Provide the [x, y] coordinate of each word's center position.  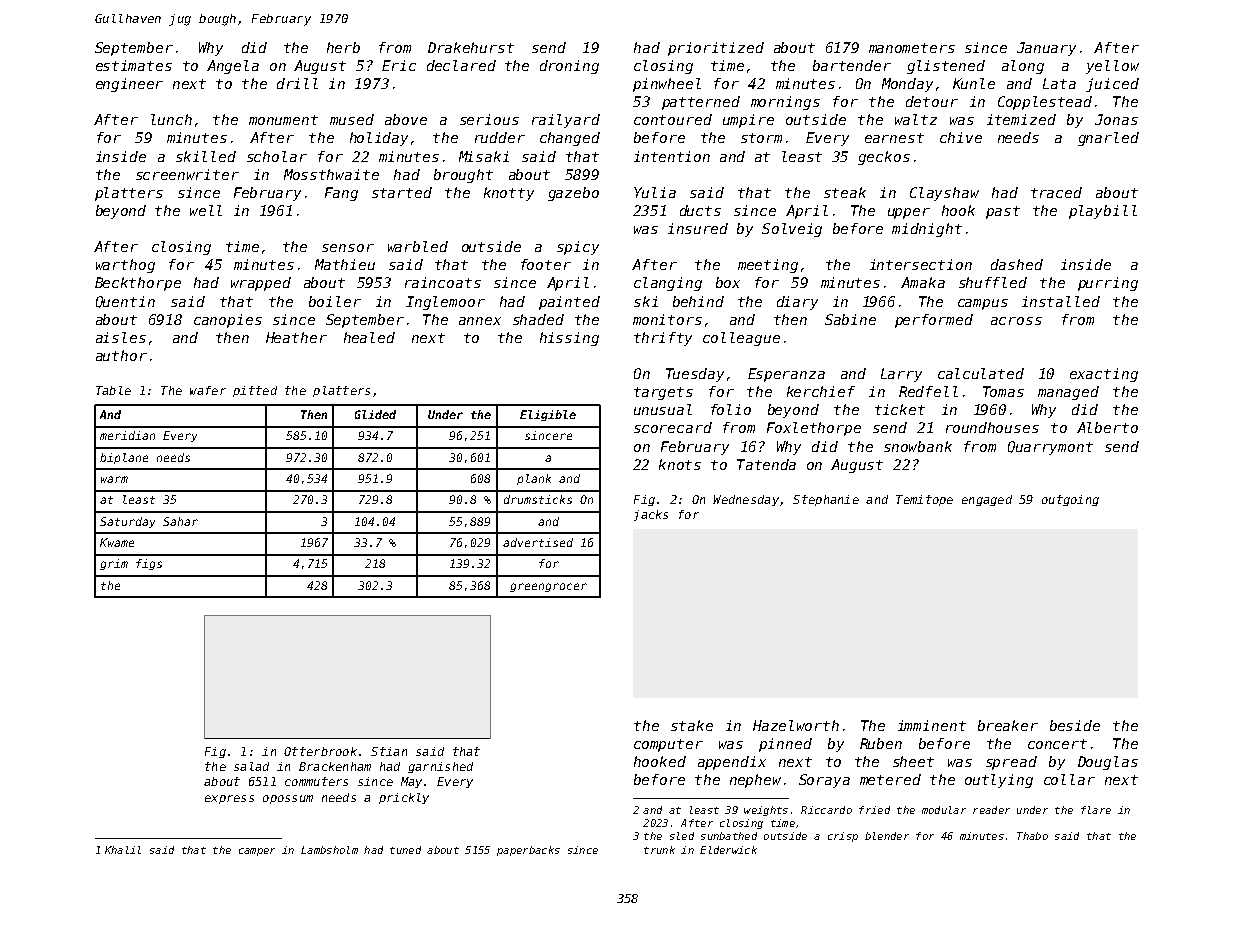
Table [113, 390]
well [206, 210]
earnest [894, 138]
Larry [901, 375]
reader [991, 810]
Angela [233, 67]
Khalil [123, 850]
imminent [932, 725]
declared [461, 65]
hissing [569, 339]
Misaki [484, 156]
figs [149, 564]
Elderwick [728, 850]
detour [932, 101]
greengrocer [548, 587]
